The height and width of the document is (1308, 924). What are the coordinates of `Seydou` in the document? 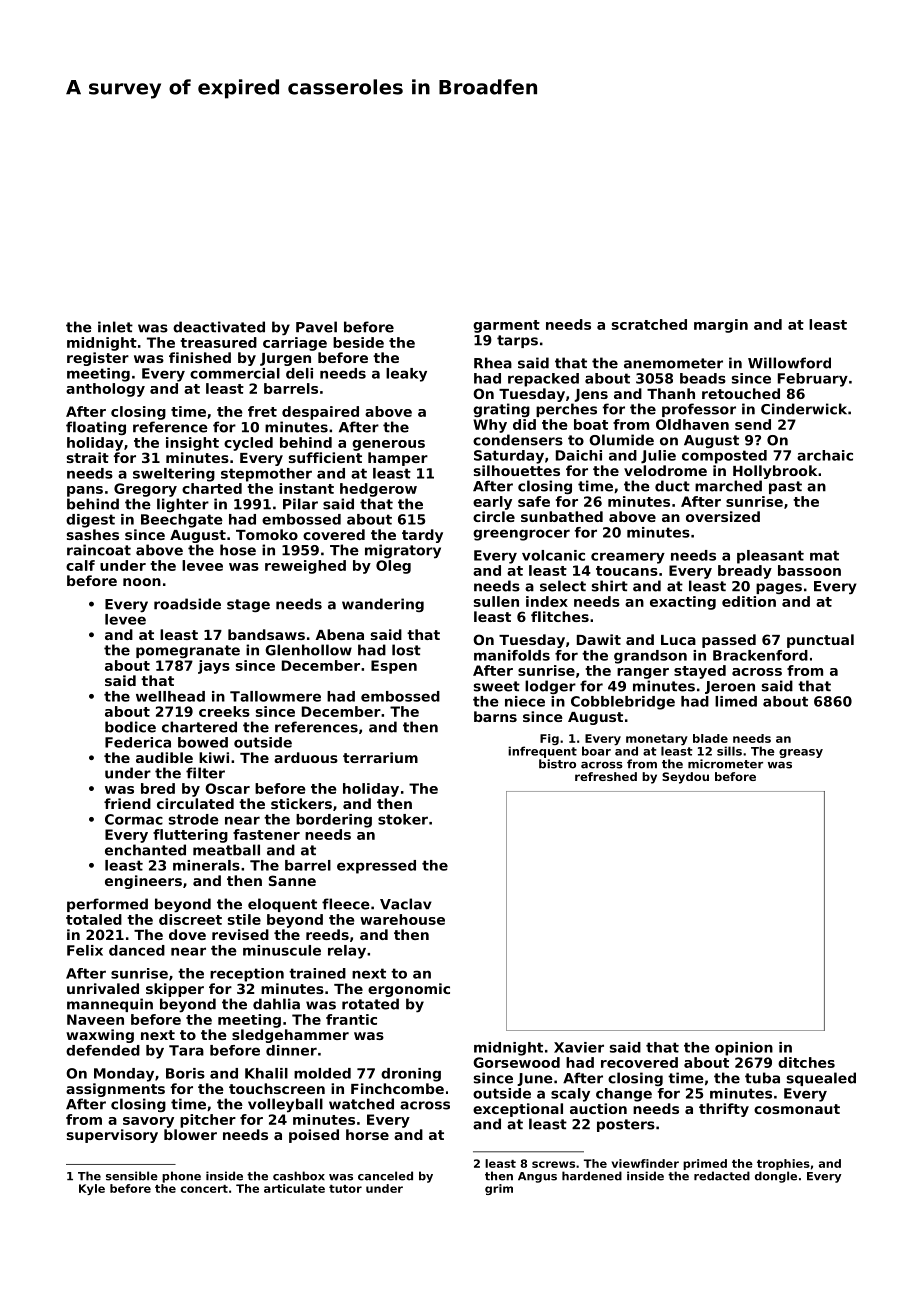 It's located at (685, 778).
